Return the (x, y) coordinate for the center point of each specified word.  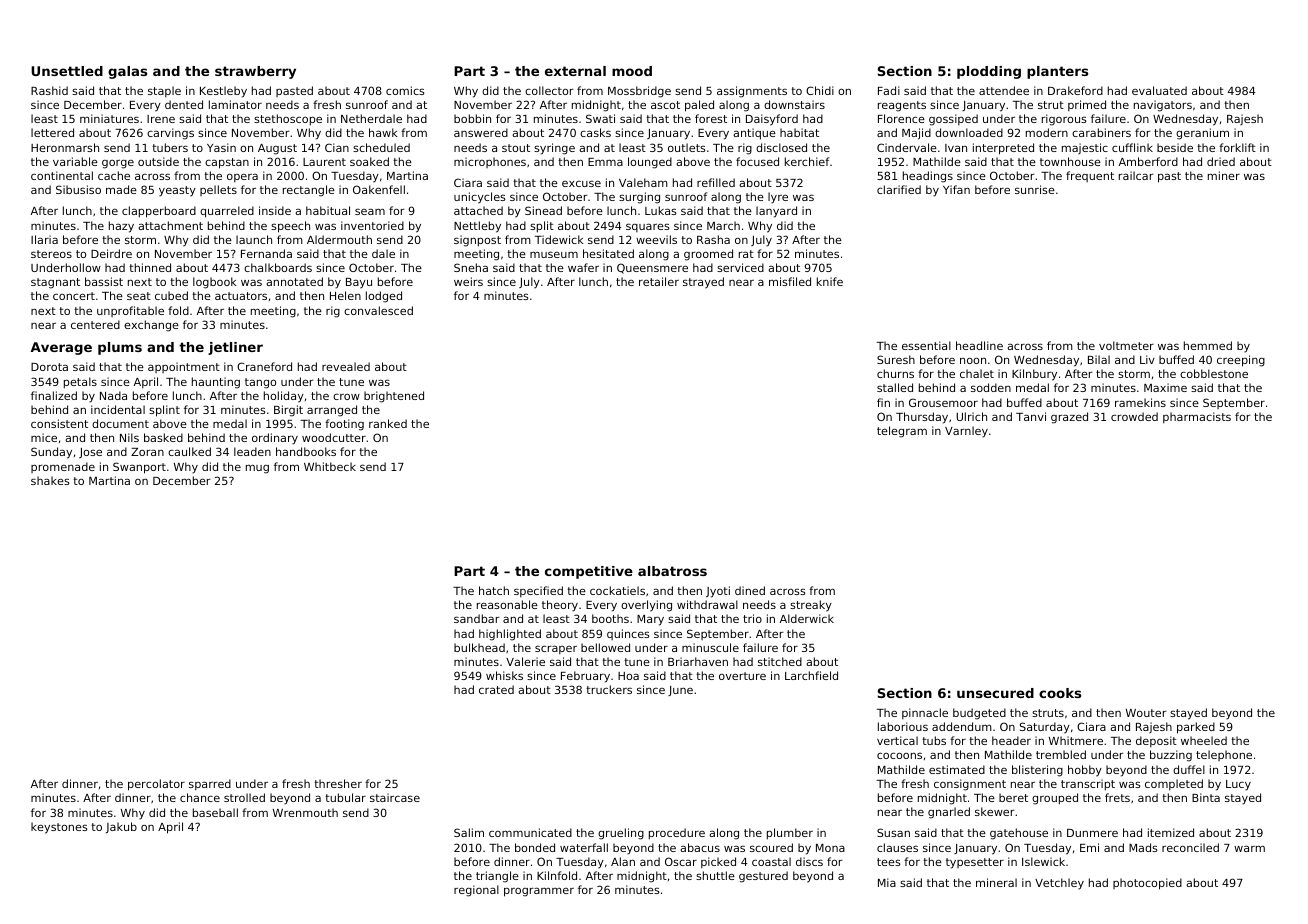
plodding (989, 72)
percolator (156, 785)
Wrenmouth (305, 812)
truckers (609, 689)
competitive (589, 572)
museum (554, 254)
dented (184, 104)
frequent (1090, 176)
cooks (1060, 693)
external (575, 71)
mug (257, 469)
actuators (241, 296)
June (680, 691)
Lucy (1238, 785)
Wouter (1146, 713)
